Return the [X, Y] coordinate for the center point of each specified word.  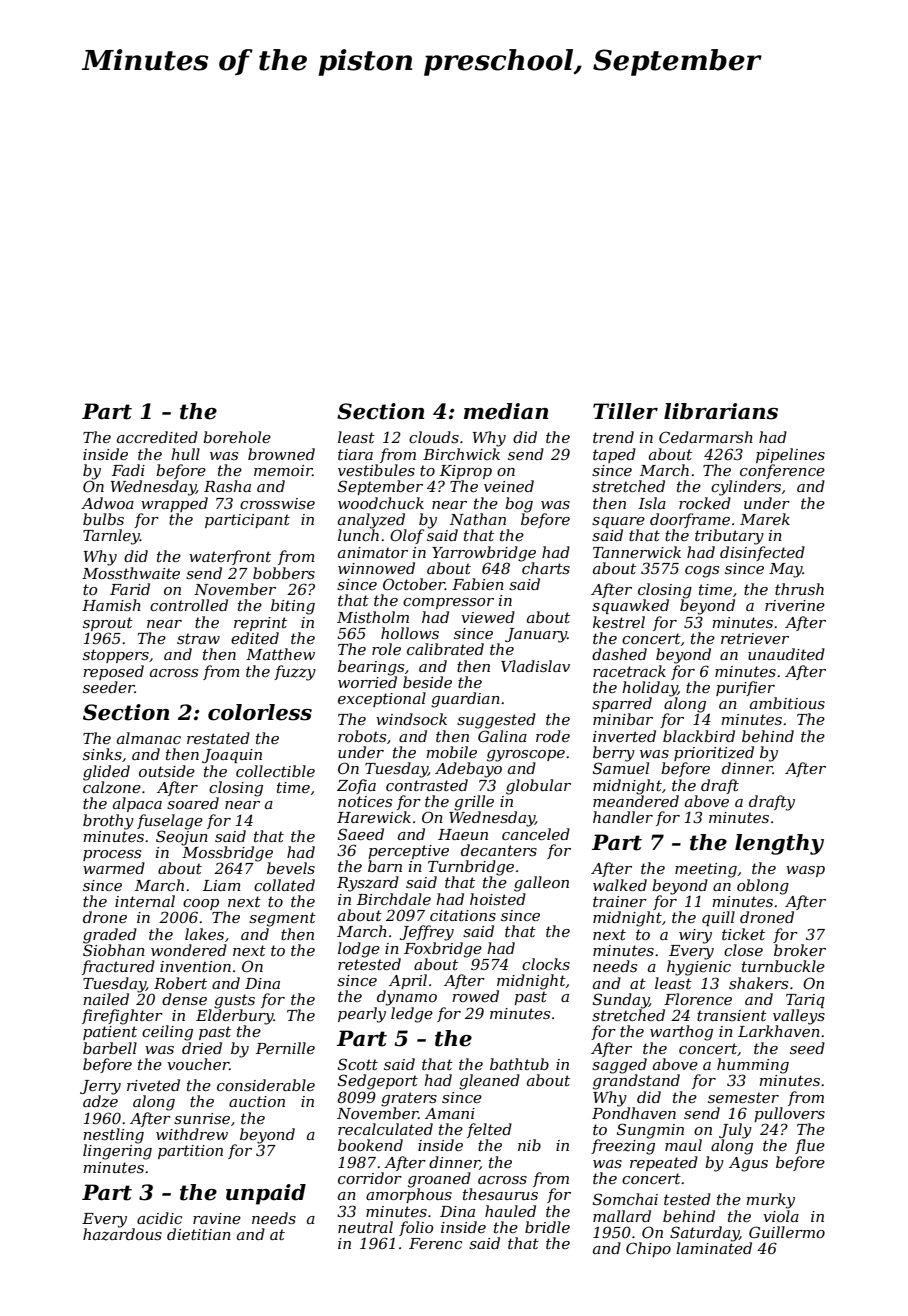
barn [385, 866]
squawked [630, 606]
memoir [283, 470]
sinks [102, 754]
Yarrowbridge [484, 554]
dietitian [199, 1234]
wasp [805, 871]
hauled [510, 1211]
